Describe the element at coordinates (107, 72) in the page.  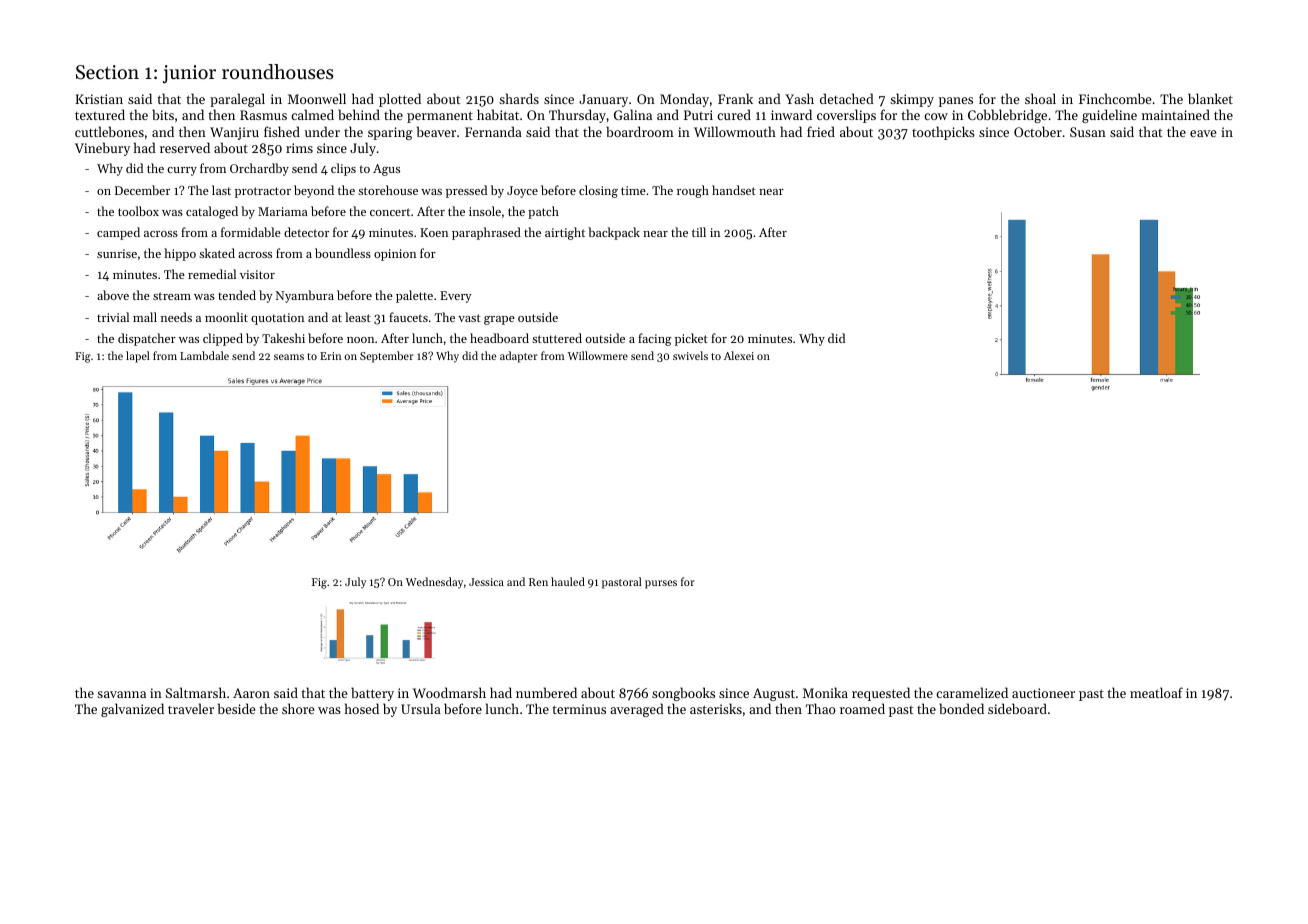
I see `Section` at that location.
